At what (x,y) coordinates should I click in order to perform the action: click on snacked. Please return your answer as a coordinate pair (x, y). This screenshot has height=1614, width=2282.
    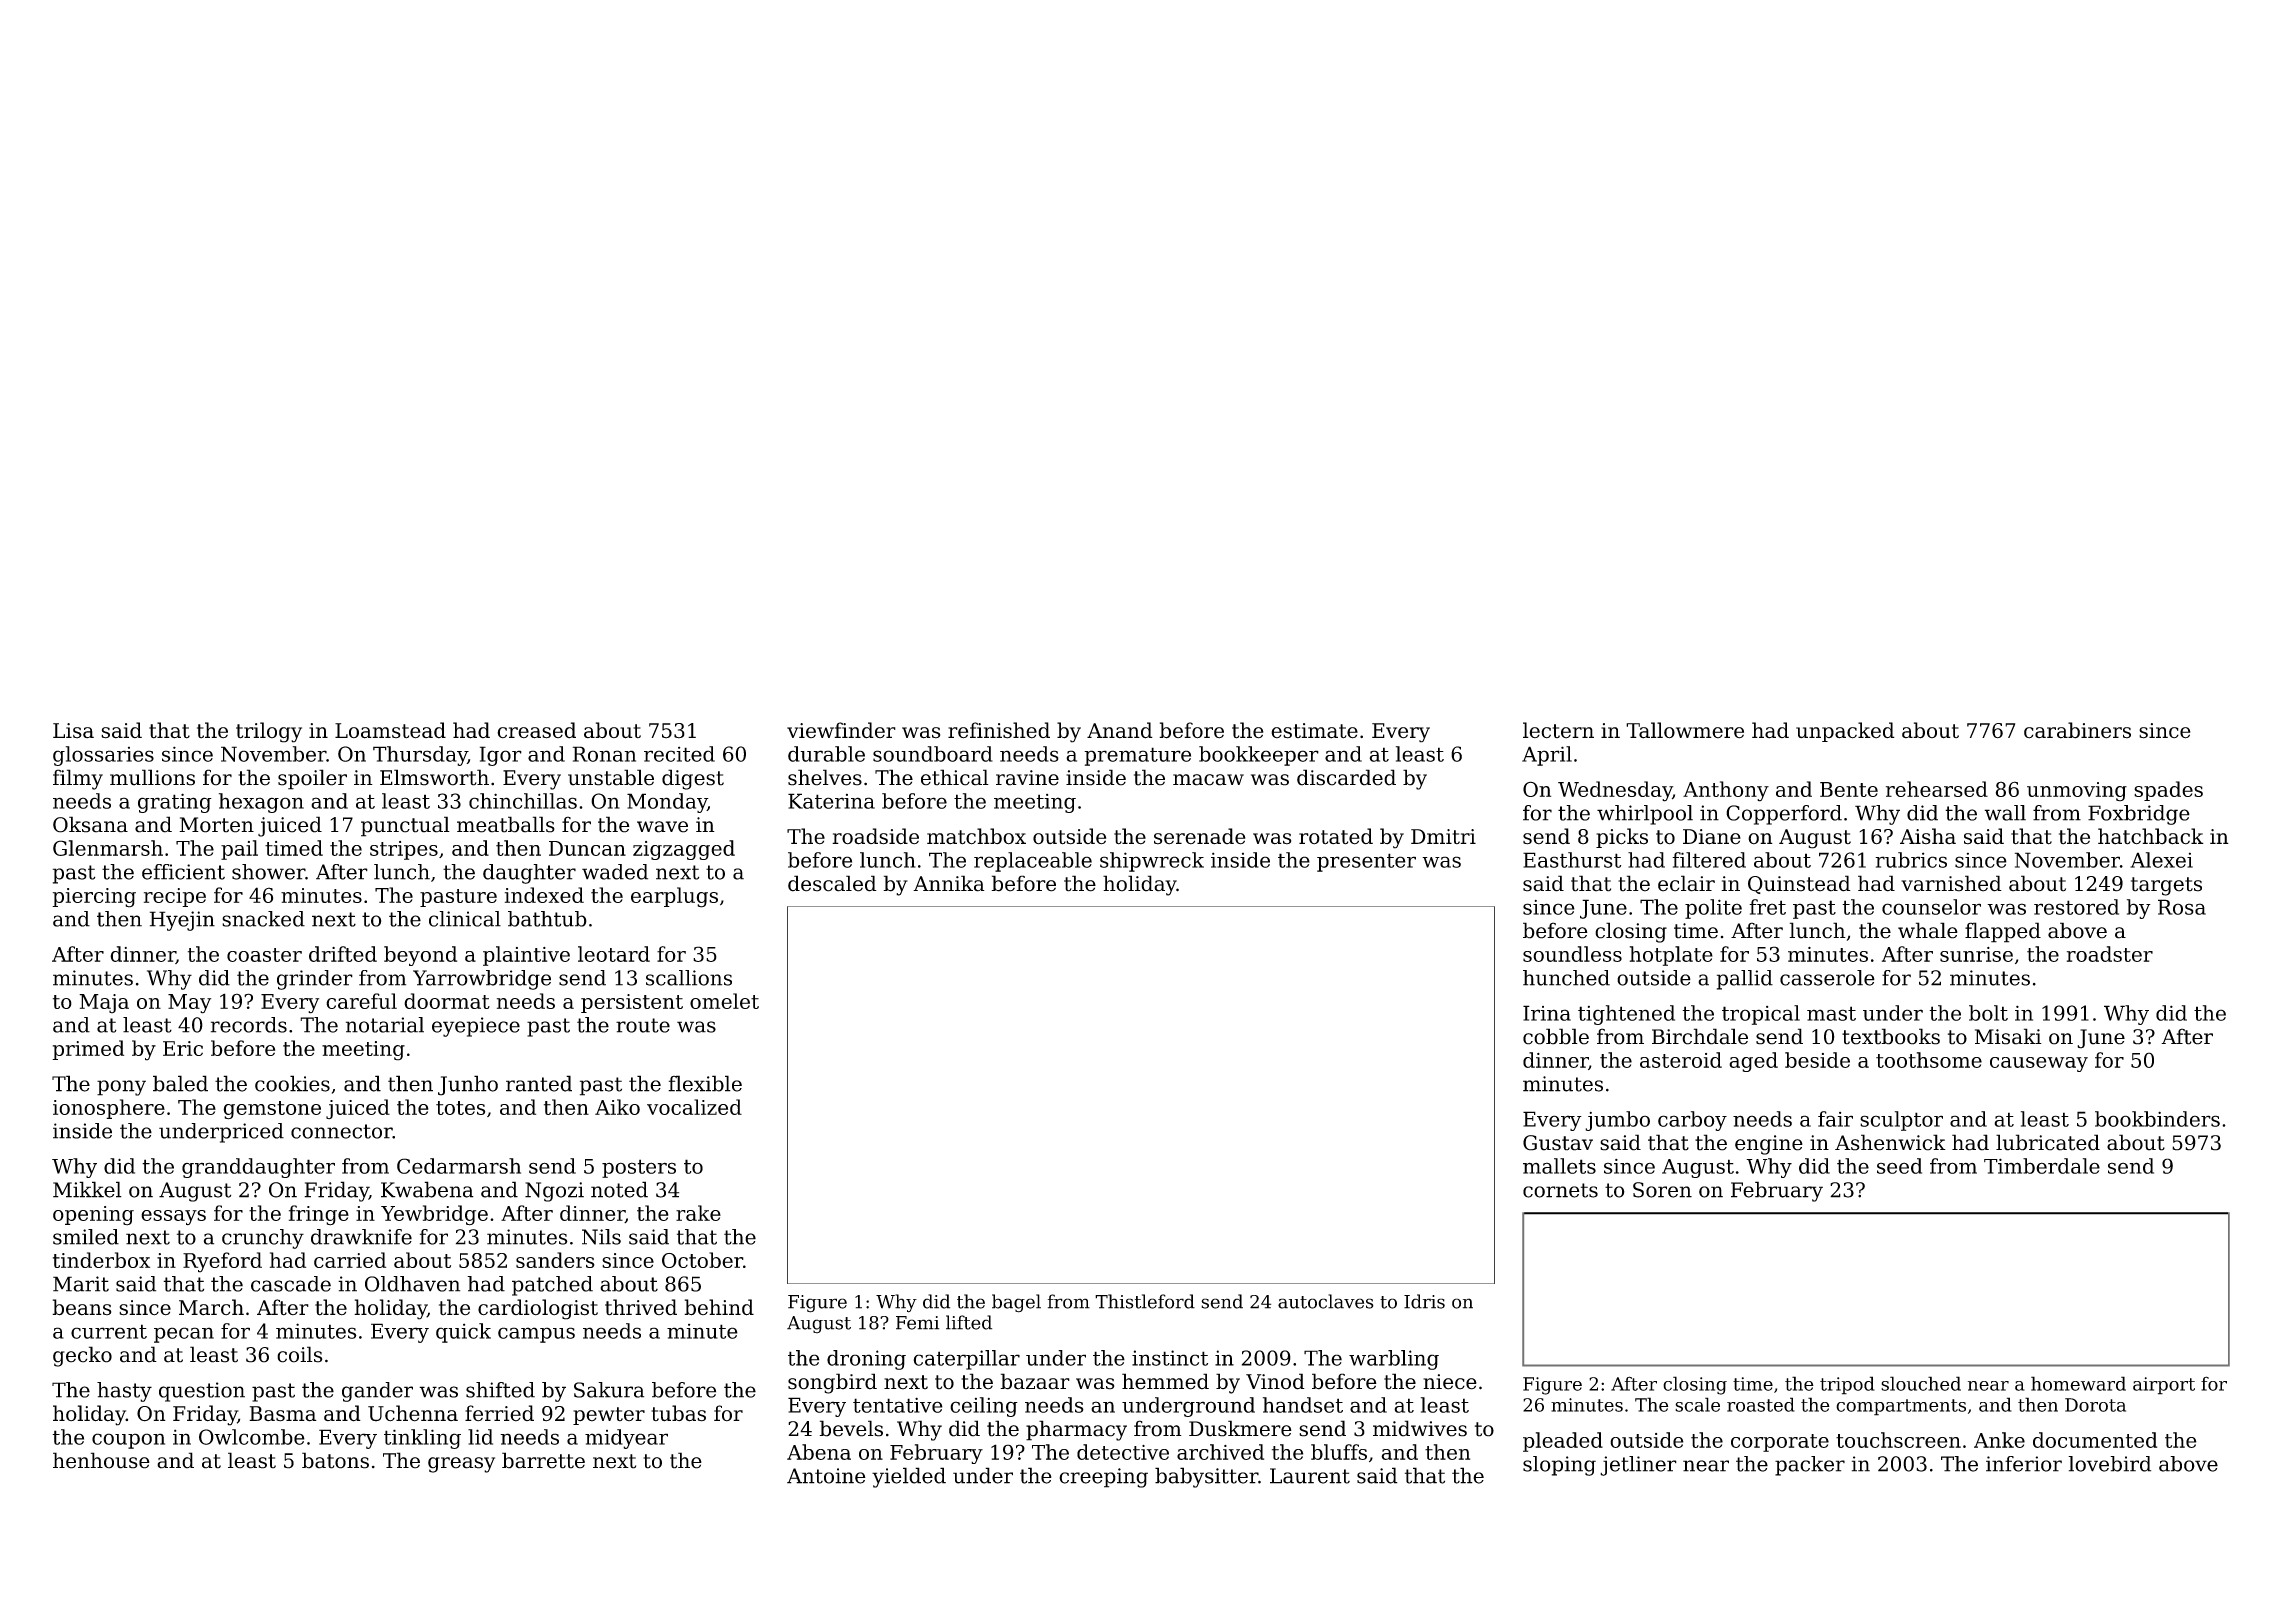
    Looking at the image, I should click on (263, 919).
